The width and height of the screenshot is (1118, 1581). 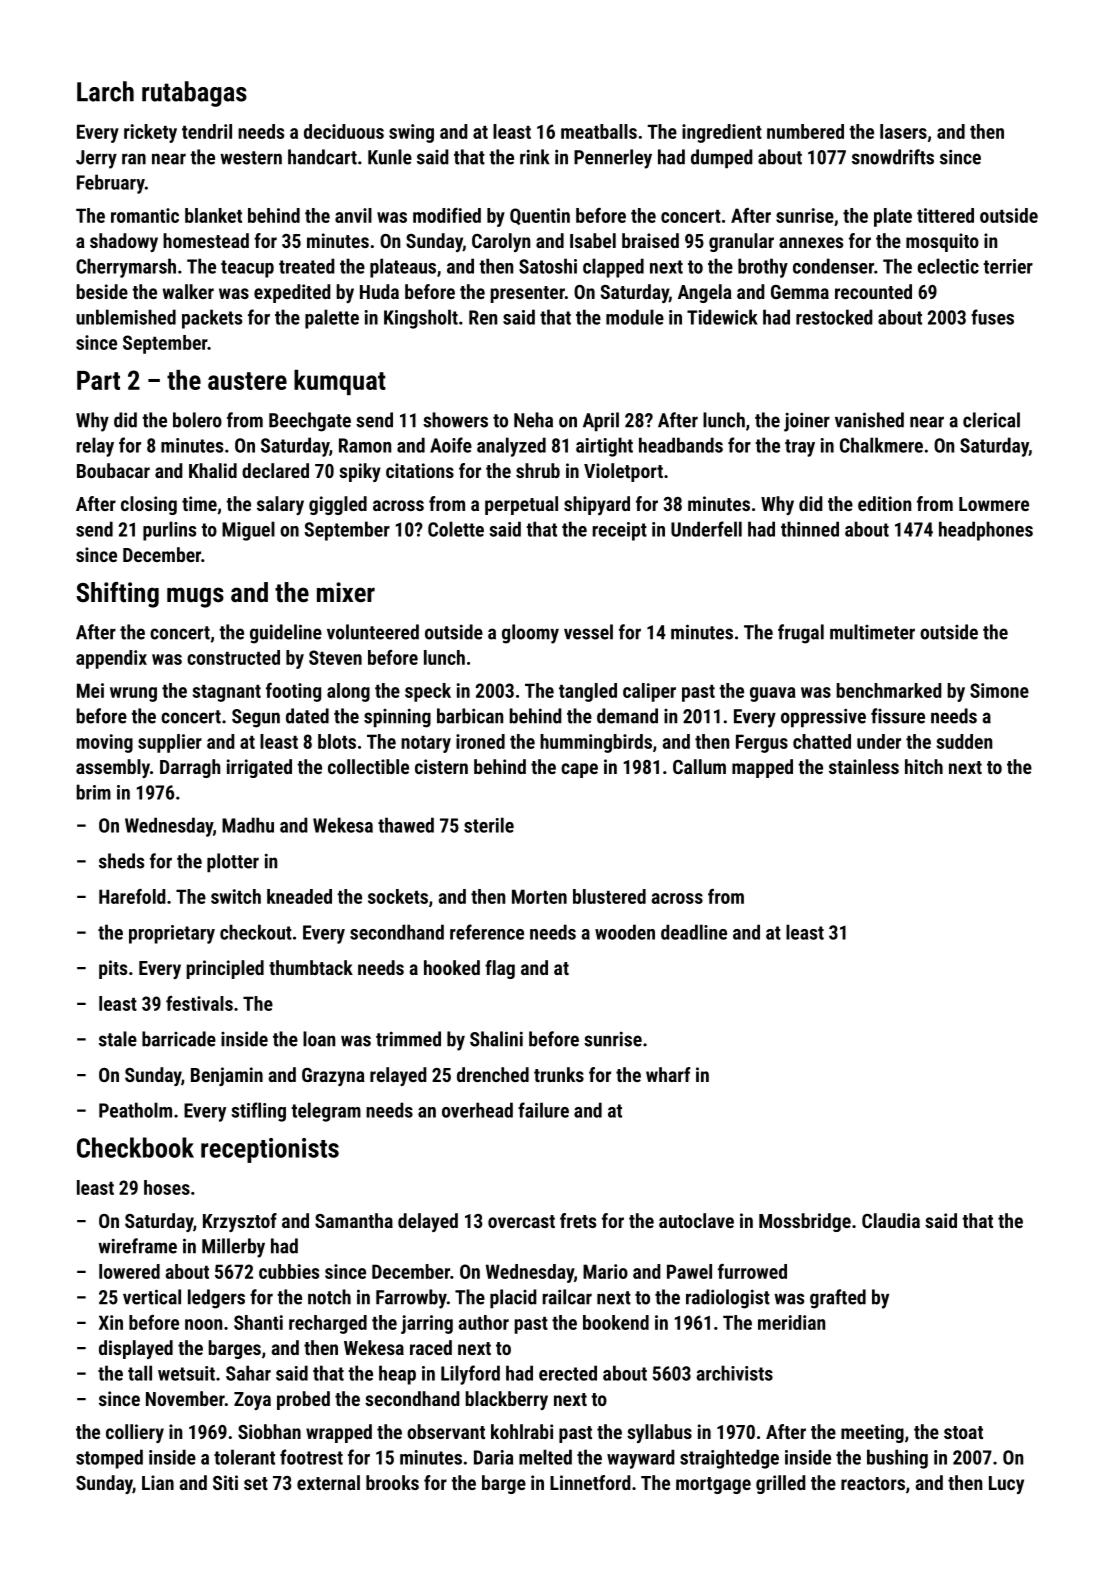 I want to click on receipt, so click(x=620, y=531).
